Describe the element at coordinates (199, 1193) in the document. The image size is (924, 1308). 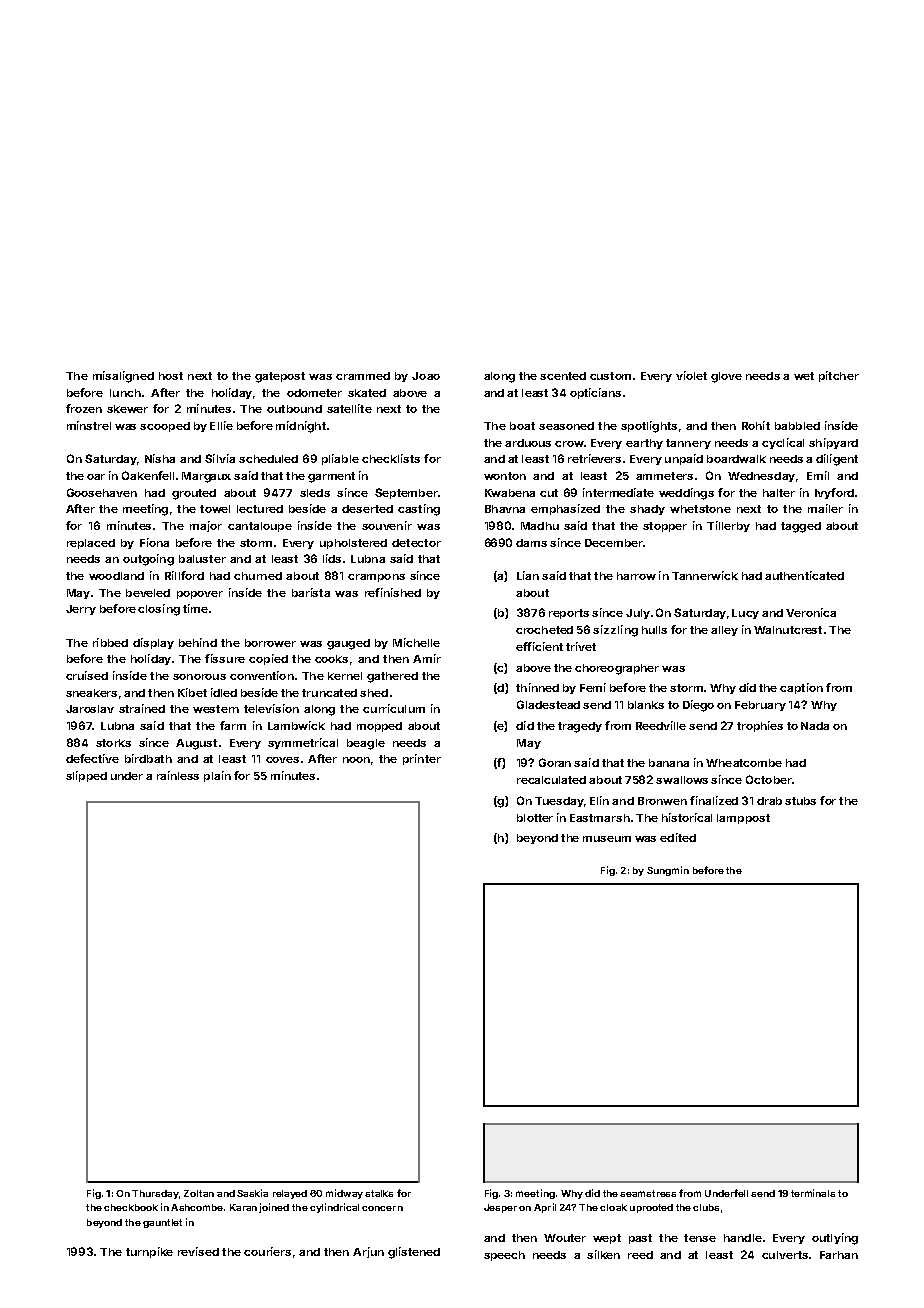
I see `Zoltan` at that location.
